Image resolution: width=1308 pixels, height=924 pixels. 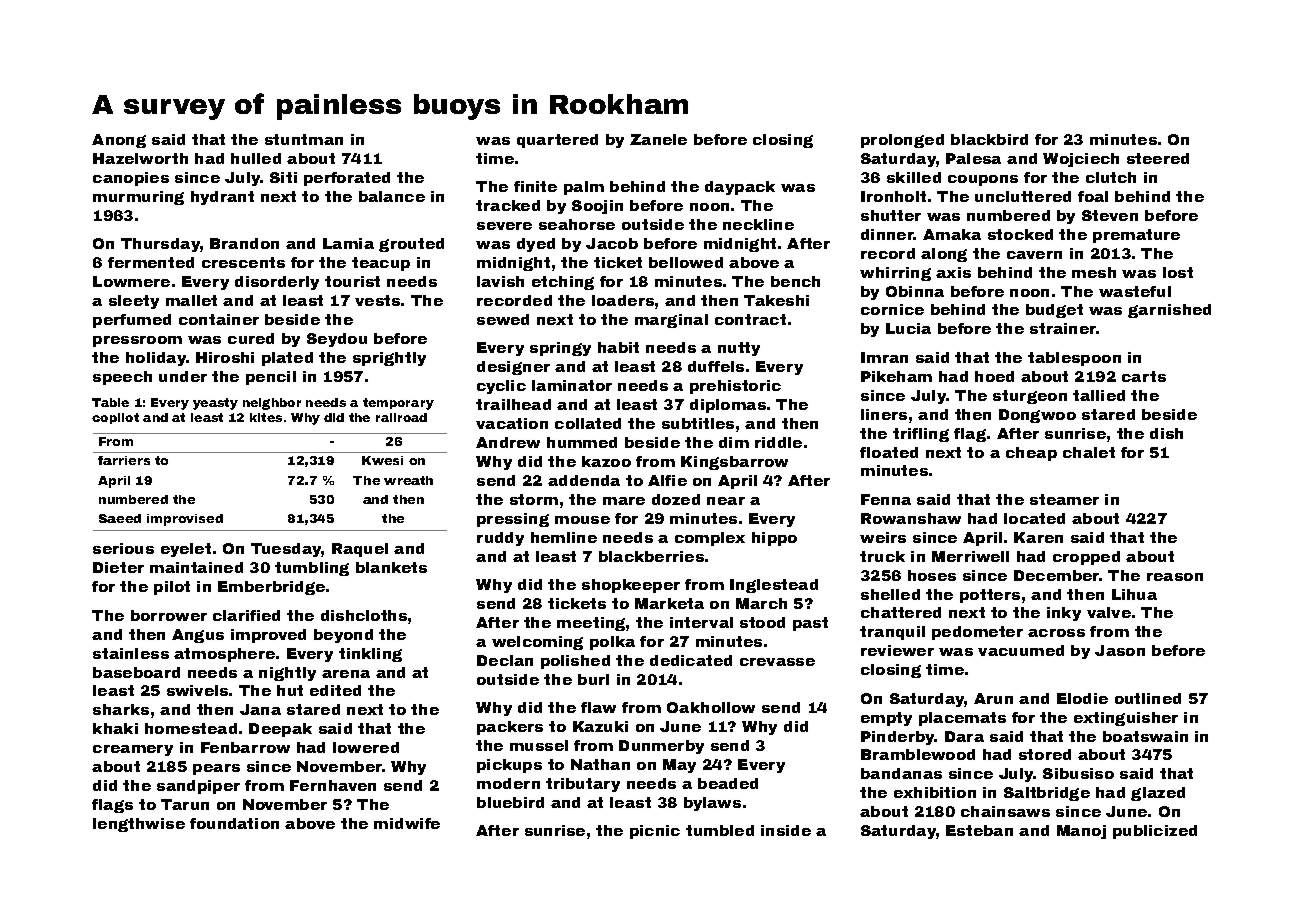 I want to click on severe, so click(x=504, y=226).
